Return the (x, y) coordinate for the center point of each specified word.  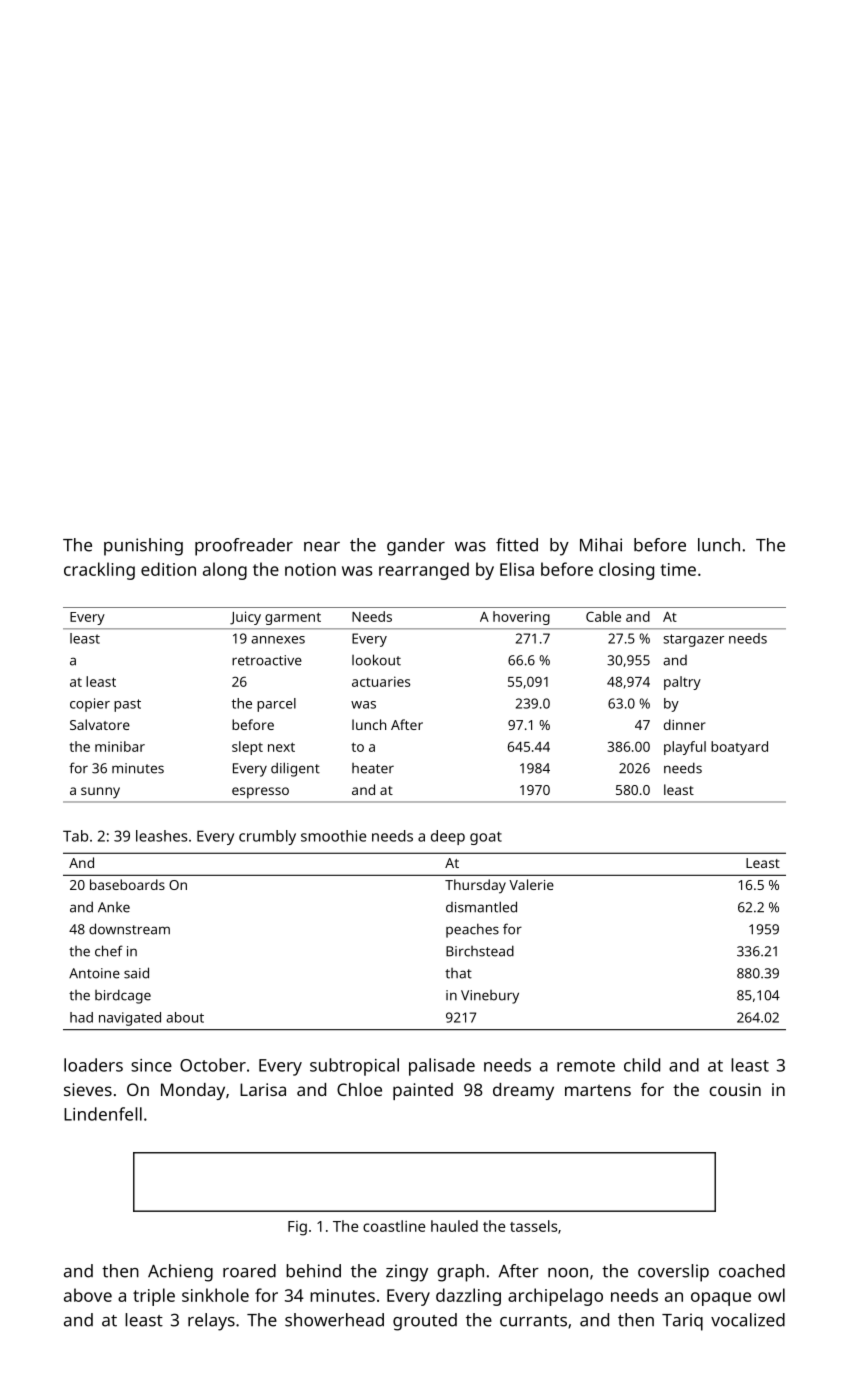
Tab (75, 836)
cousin (735, 1089)
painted (423, 1091)
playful (685, 748)
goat (486, 838)
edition (168, 569)
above (88, 1295)
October (213, 1065)
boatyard (739, 748)
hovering (521, 618)
